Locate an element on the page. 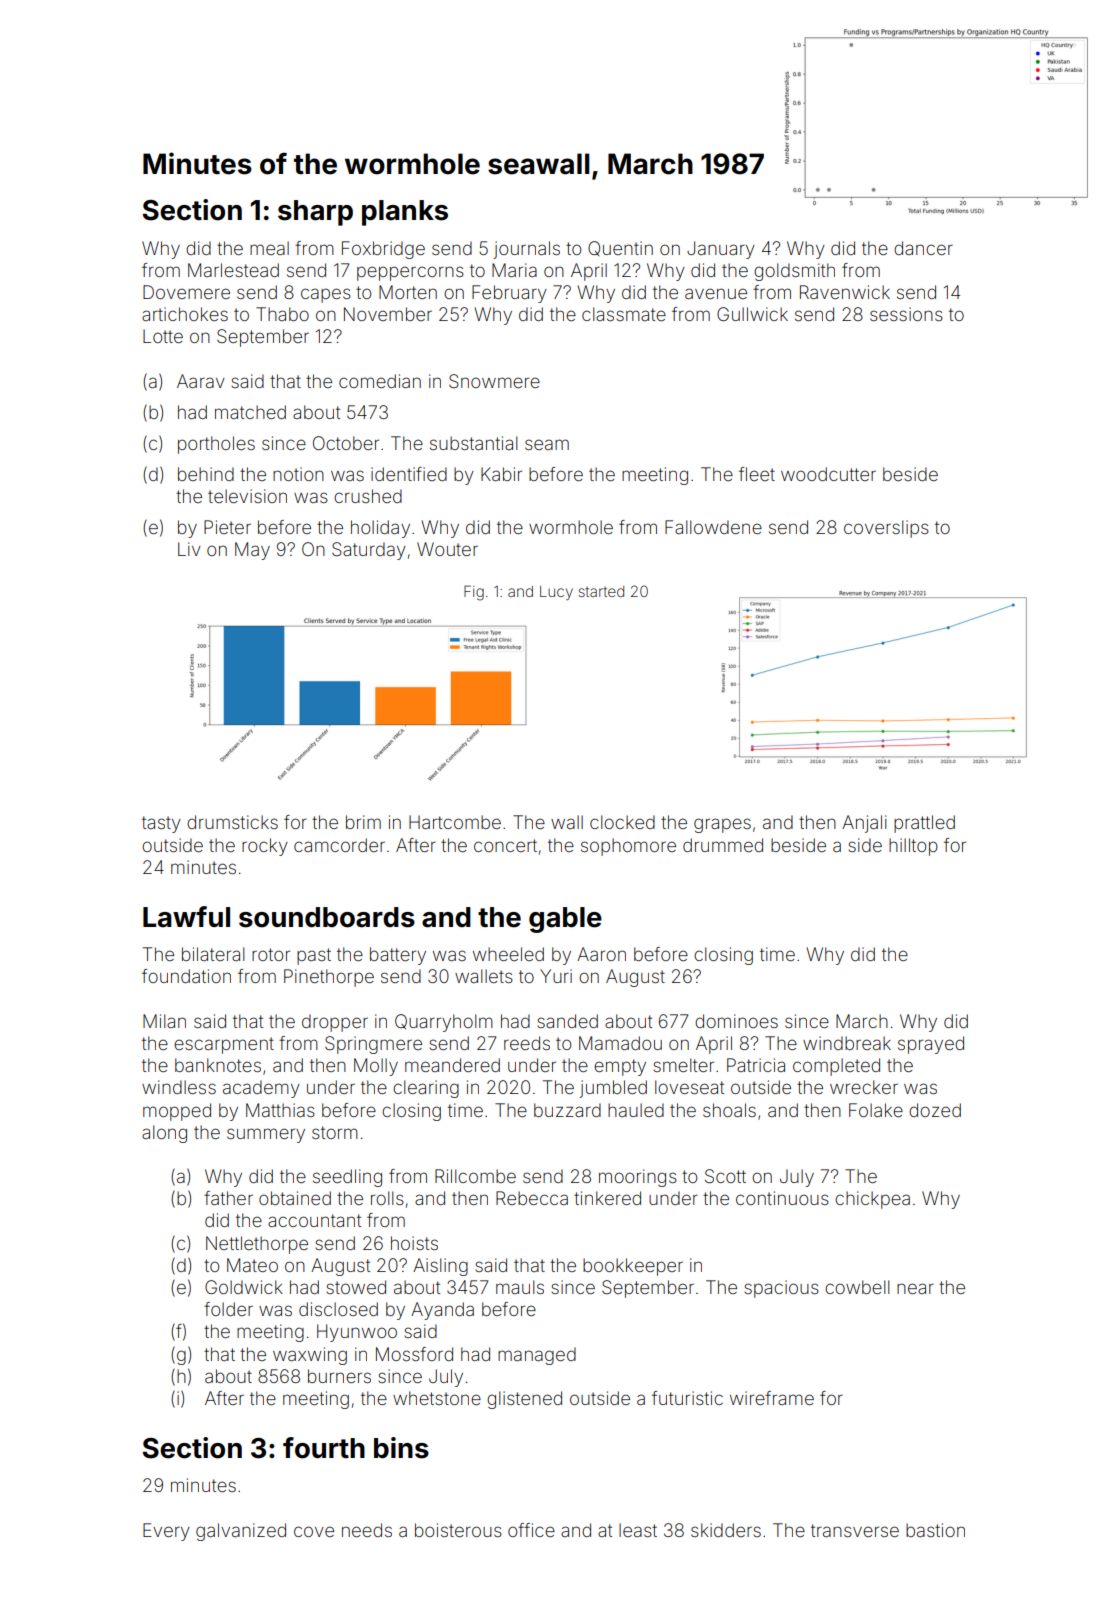  galvanized is located at coordinates (241, 1532).
